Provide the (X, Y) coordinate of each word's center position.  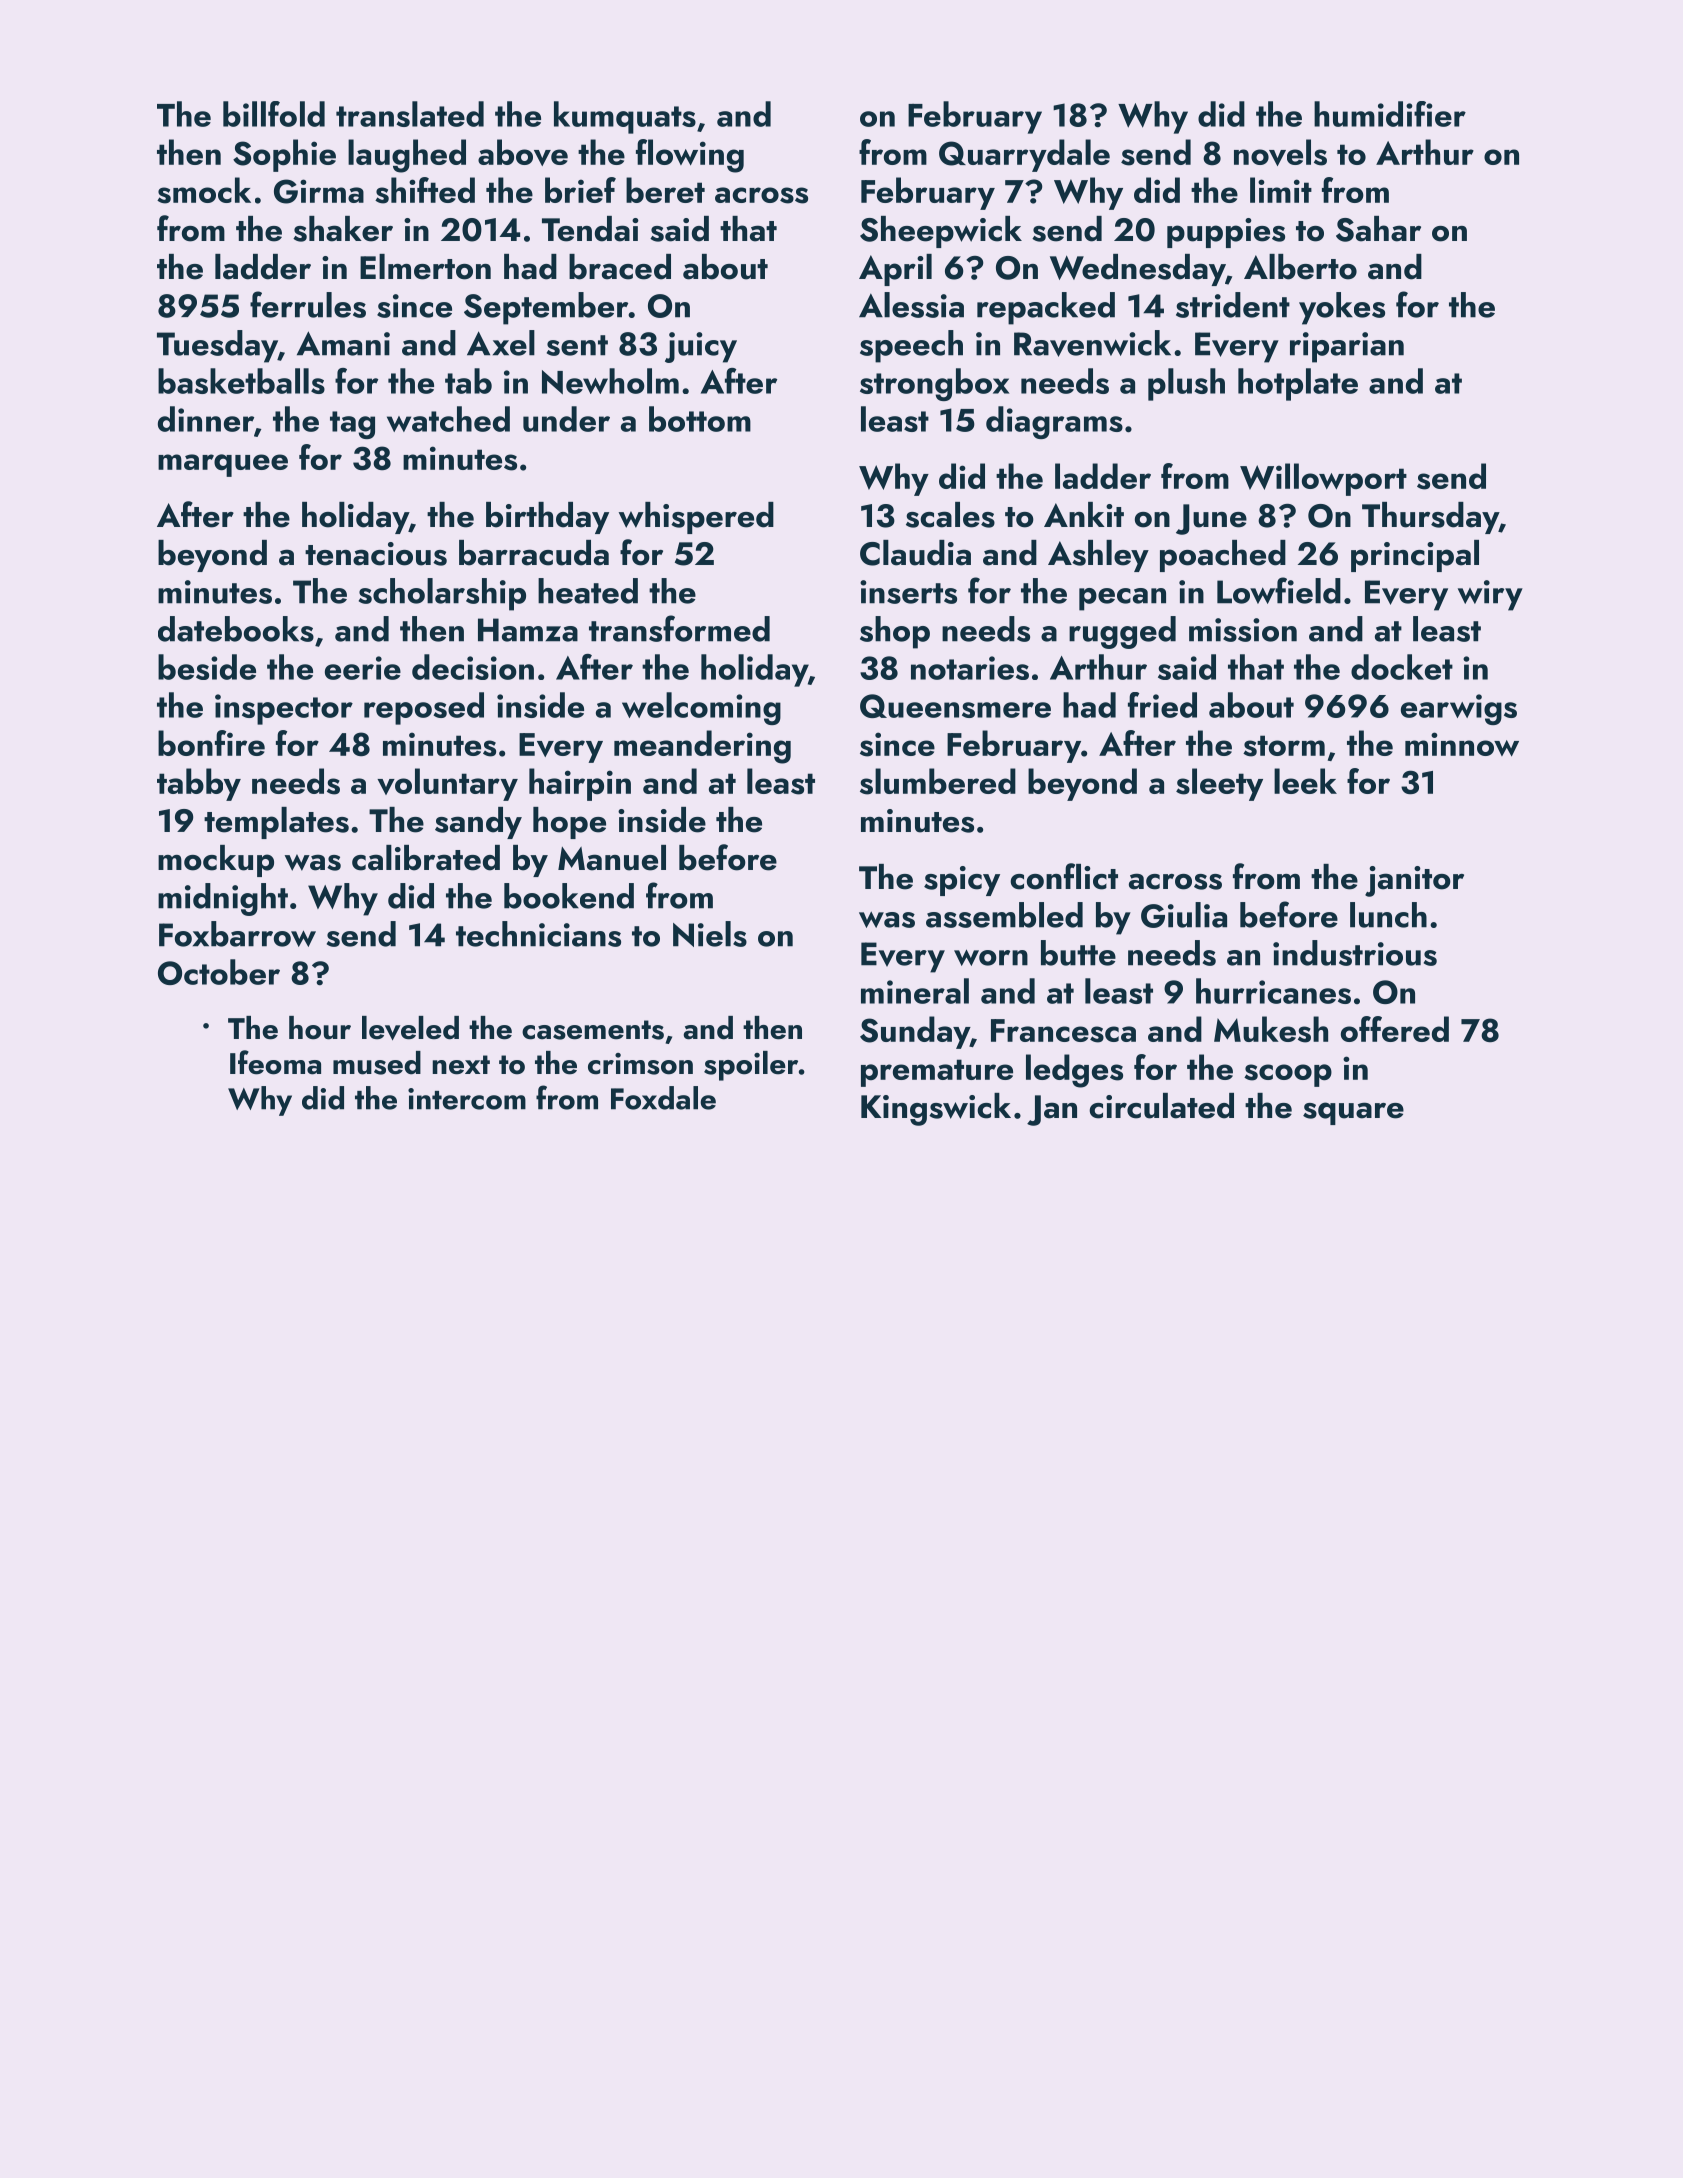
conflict (1064, 876)
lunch (1388, 915)
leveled (410, 1028)
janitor (1414, 881)
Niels (710, 934)
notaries (970, 668)
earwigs (1459, 709)
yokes (1342, 308)
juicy (701, 347)
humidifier (1390, 114)
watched (448, 419)
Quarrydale (1024, 155)
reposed (424, 708)
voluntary (447, 784)
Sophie (284, 155)
